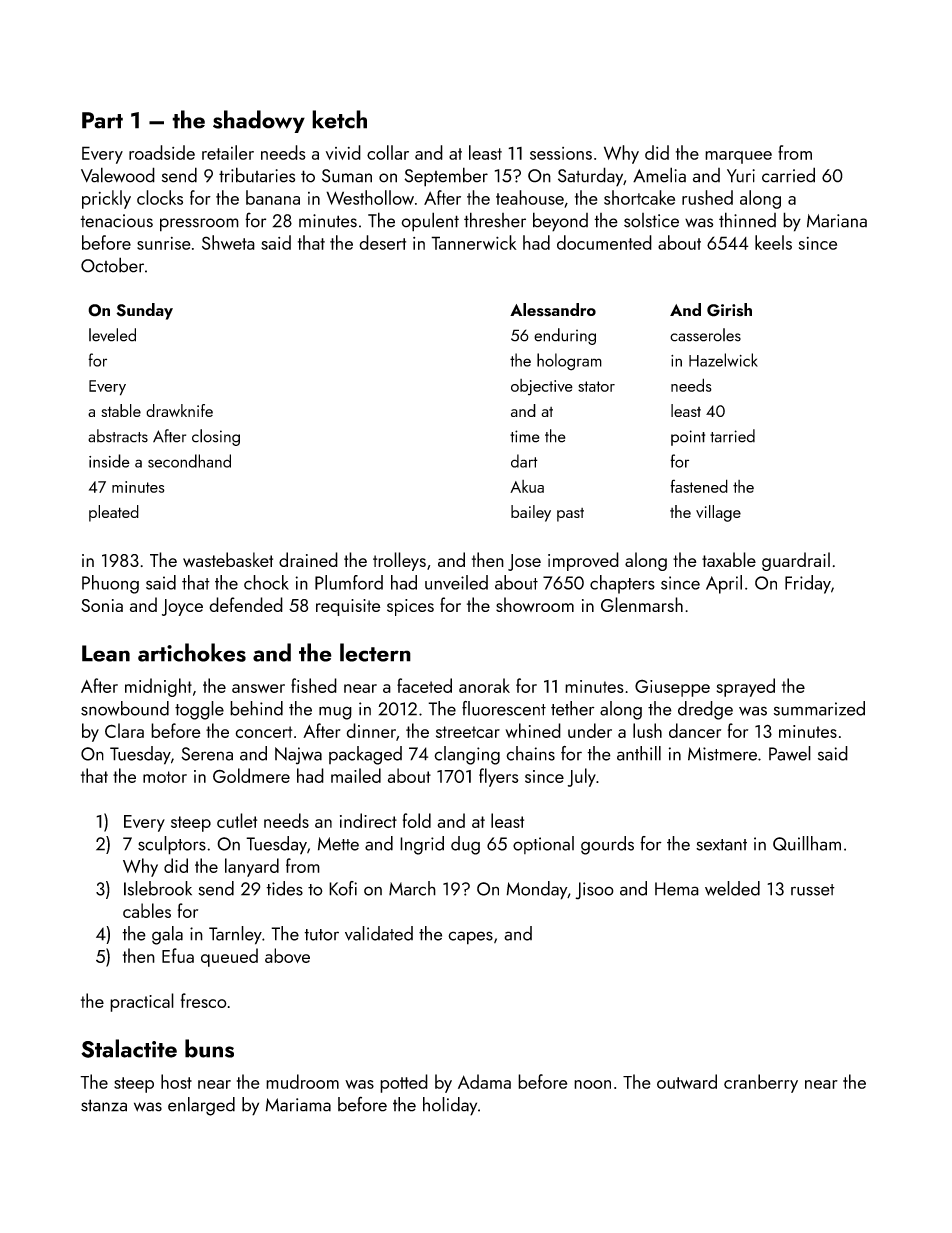  I want to click on russet, so click(813, 890).
